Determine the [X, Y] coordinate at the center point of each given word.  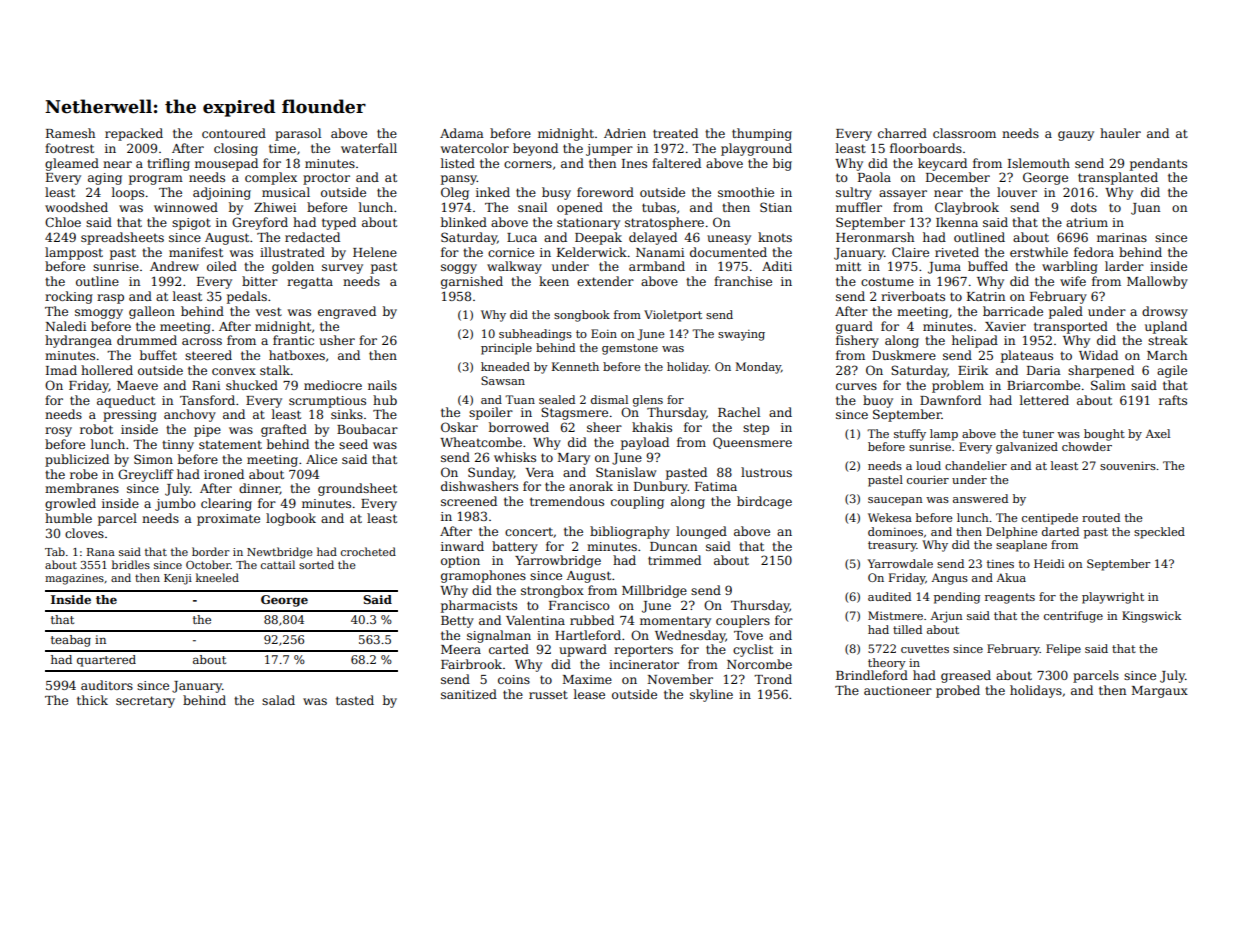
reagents [1010, 598]
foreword [605, 192]
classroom [964, 133]
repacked [134, 134]
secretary [145, 702]
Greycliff [146, 475]
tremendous [567, 501]
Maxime [587, 679]
